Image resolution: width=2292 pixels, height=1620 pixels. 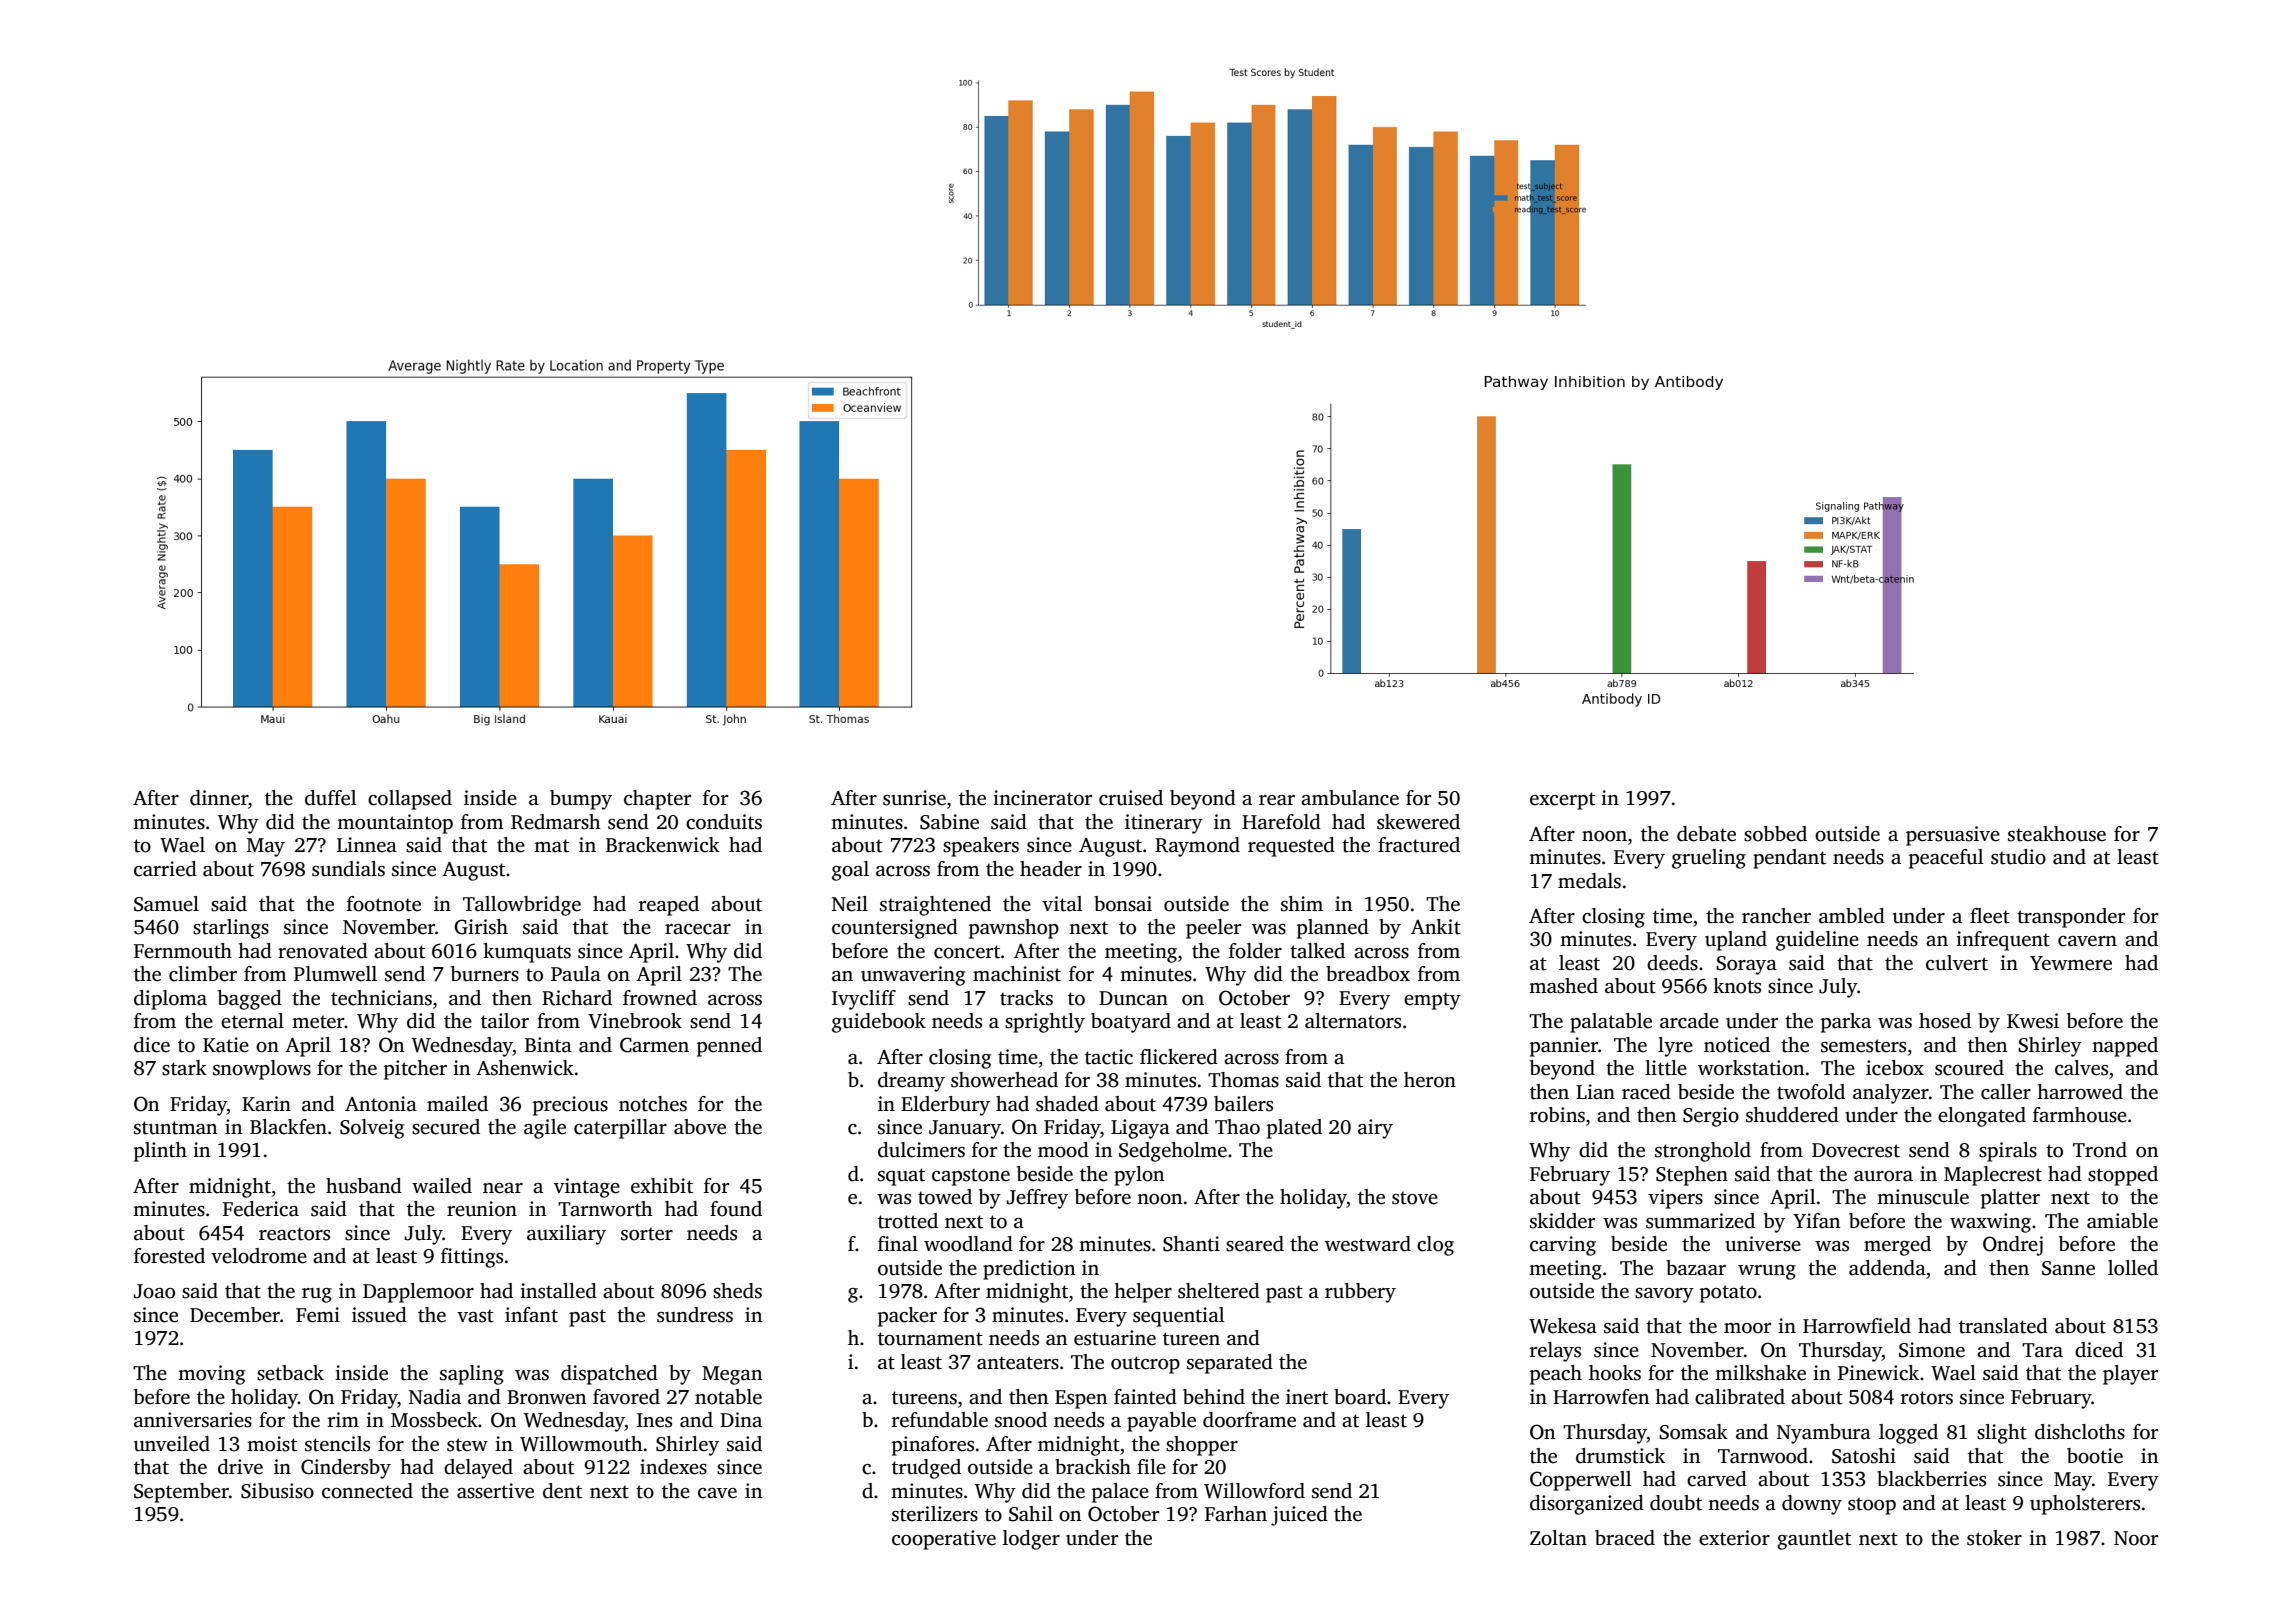 I want to click on stencils, so click(x=337, y=1444).
